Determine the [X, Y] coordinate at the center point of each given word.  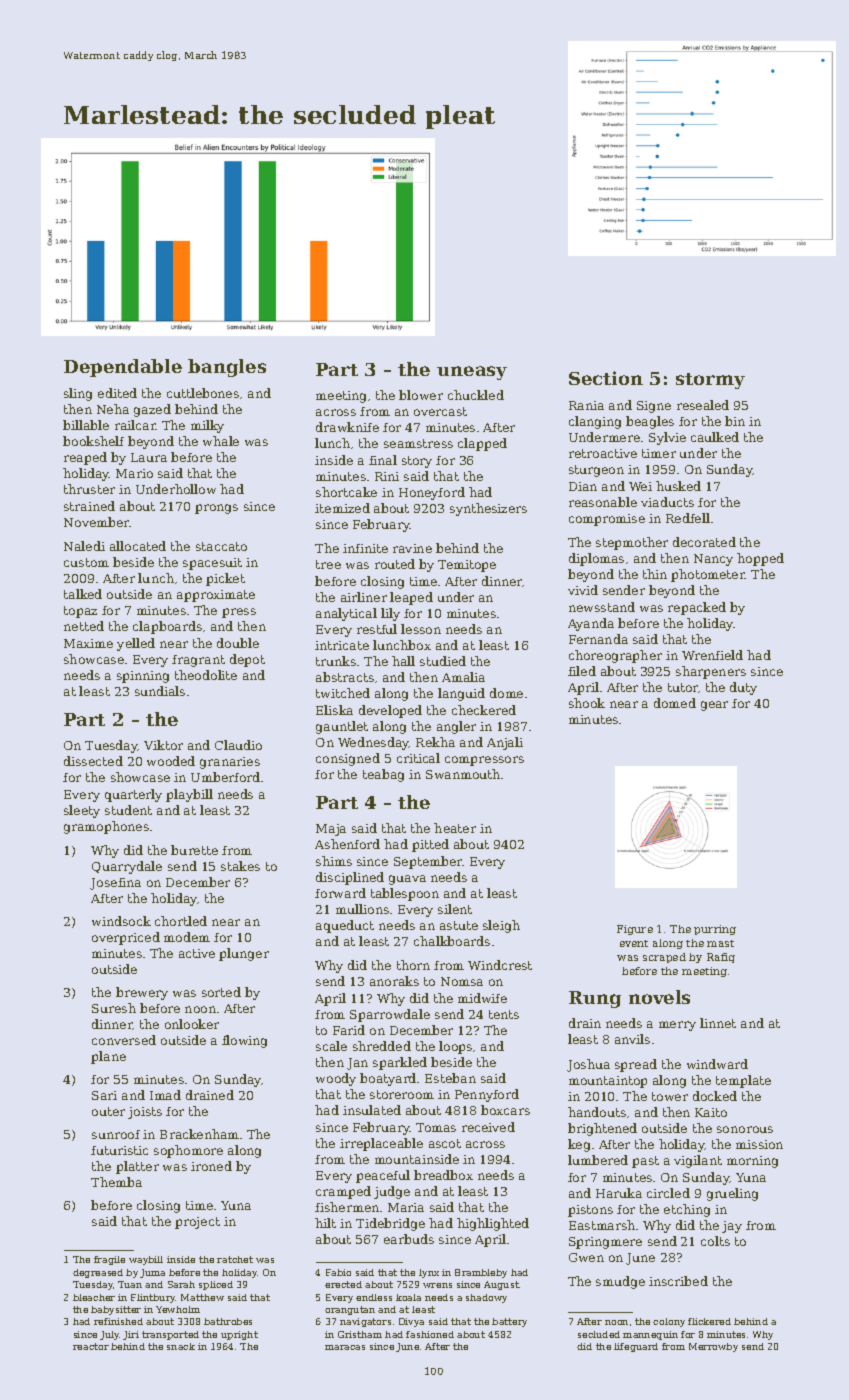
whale [221, 441]
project [197, 1223]
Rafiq [721, 958]
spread [636, 1065]
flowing [244, 1041]
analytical [346, 614]
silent [455, 909]
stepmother [632, 543]
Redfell [688, 518]
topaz [80, 612]
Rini [387, 476]
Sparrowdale [390, 1015]
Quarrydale [127, 867]
